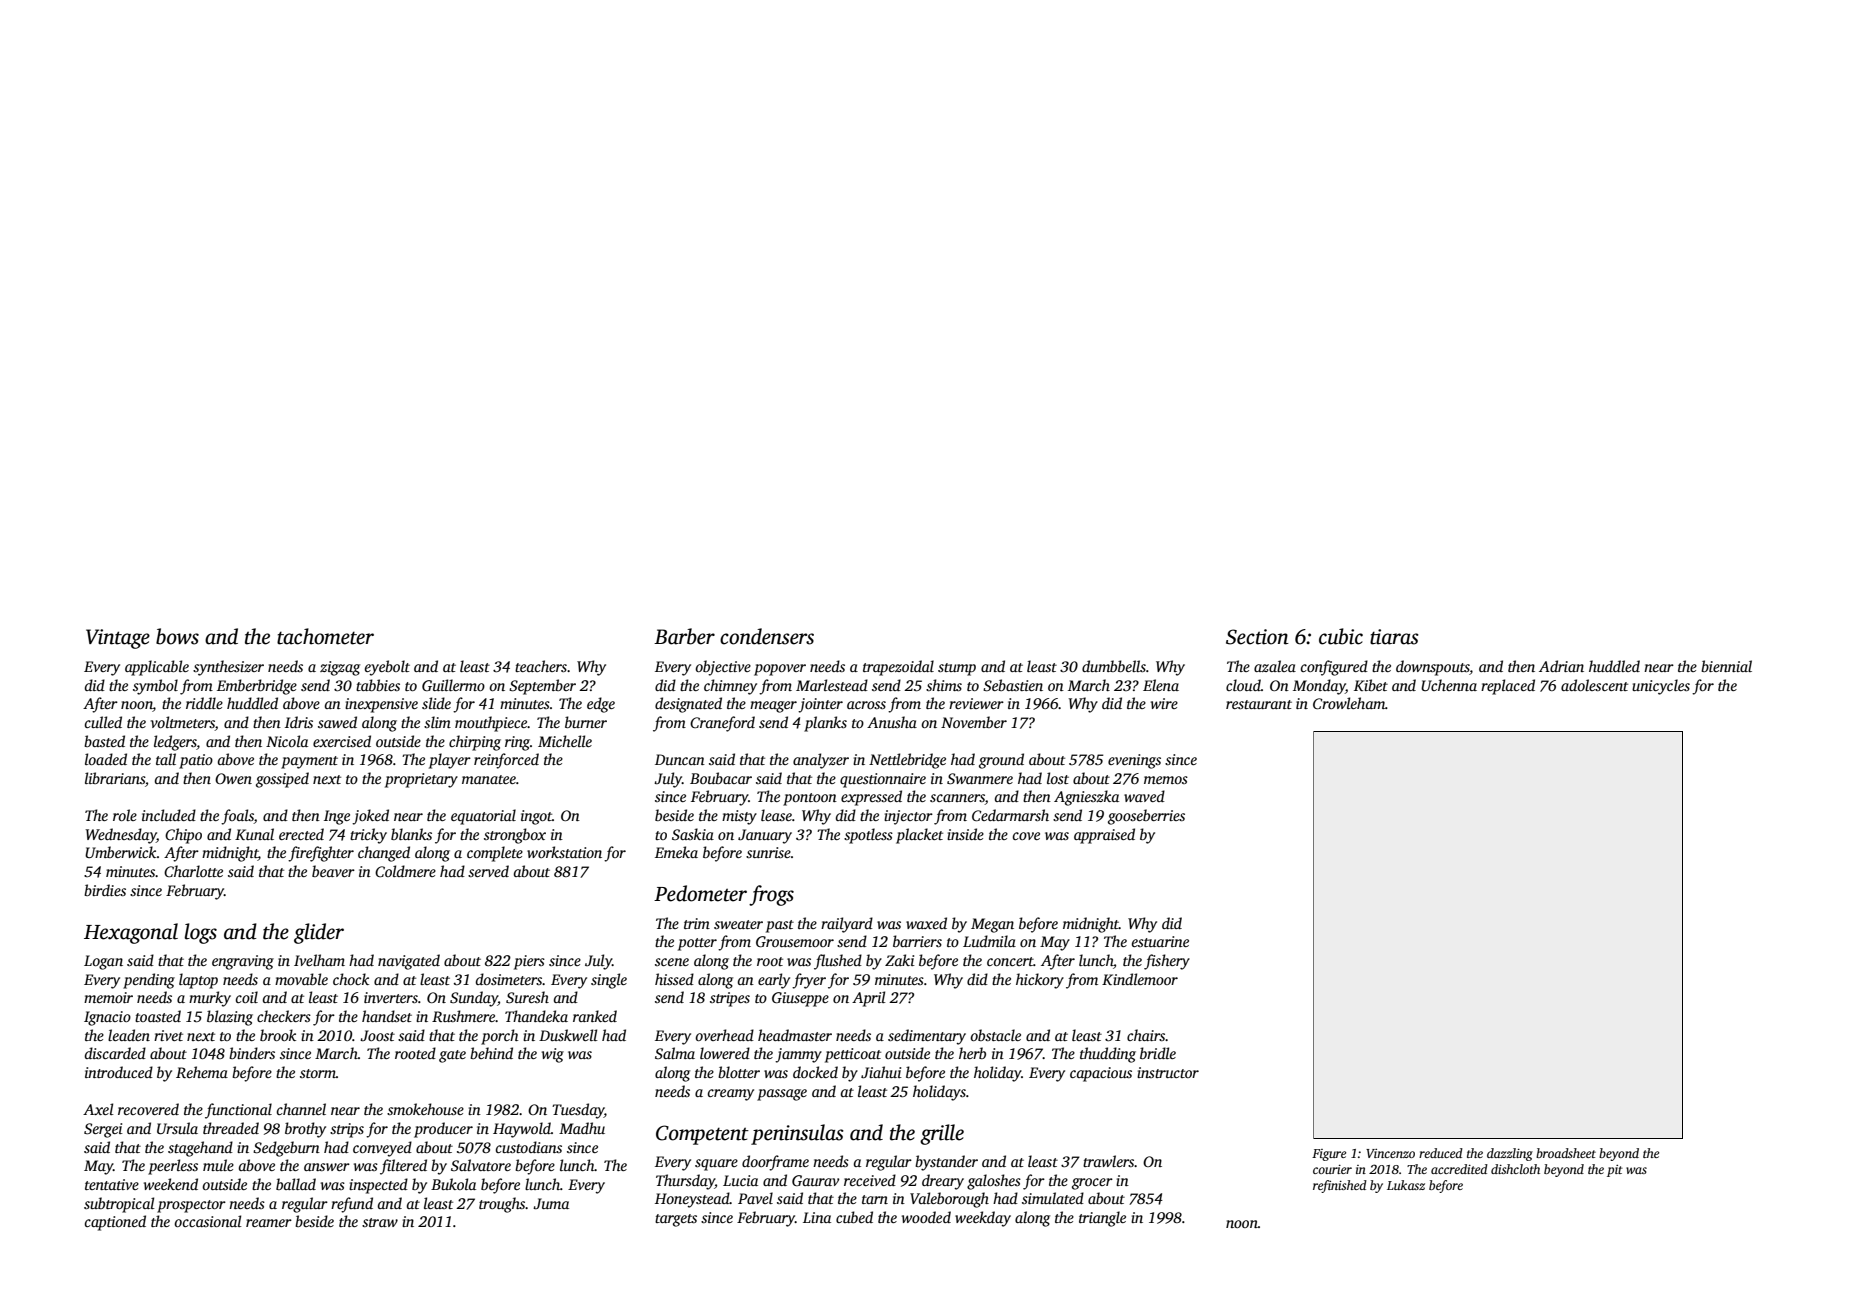 This screenshot has width=1854, height=1311. Describe the element at coordinates (942, 1134) in the screenshot. I see `grille` at that location.
